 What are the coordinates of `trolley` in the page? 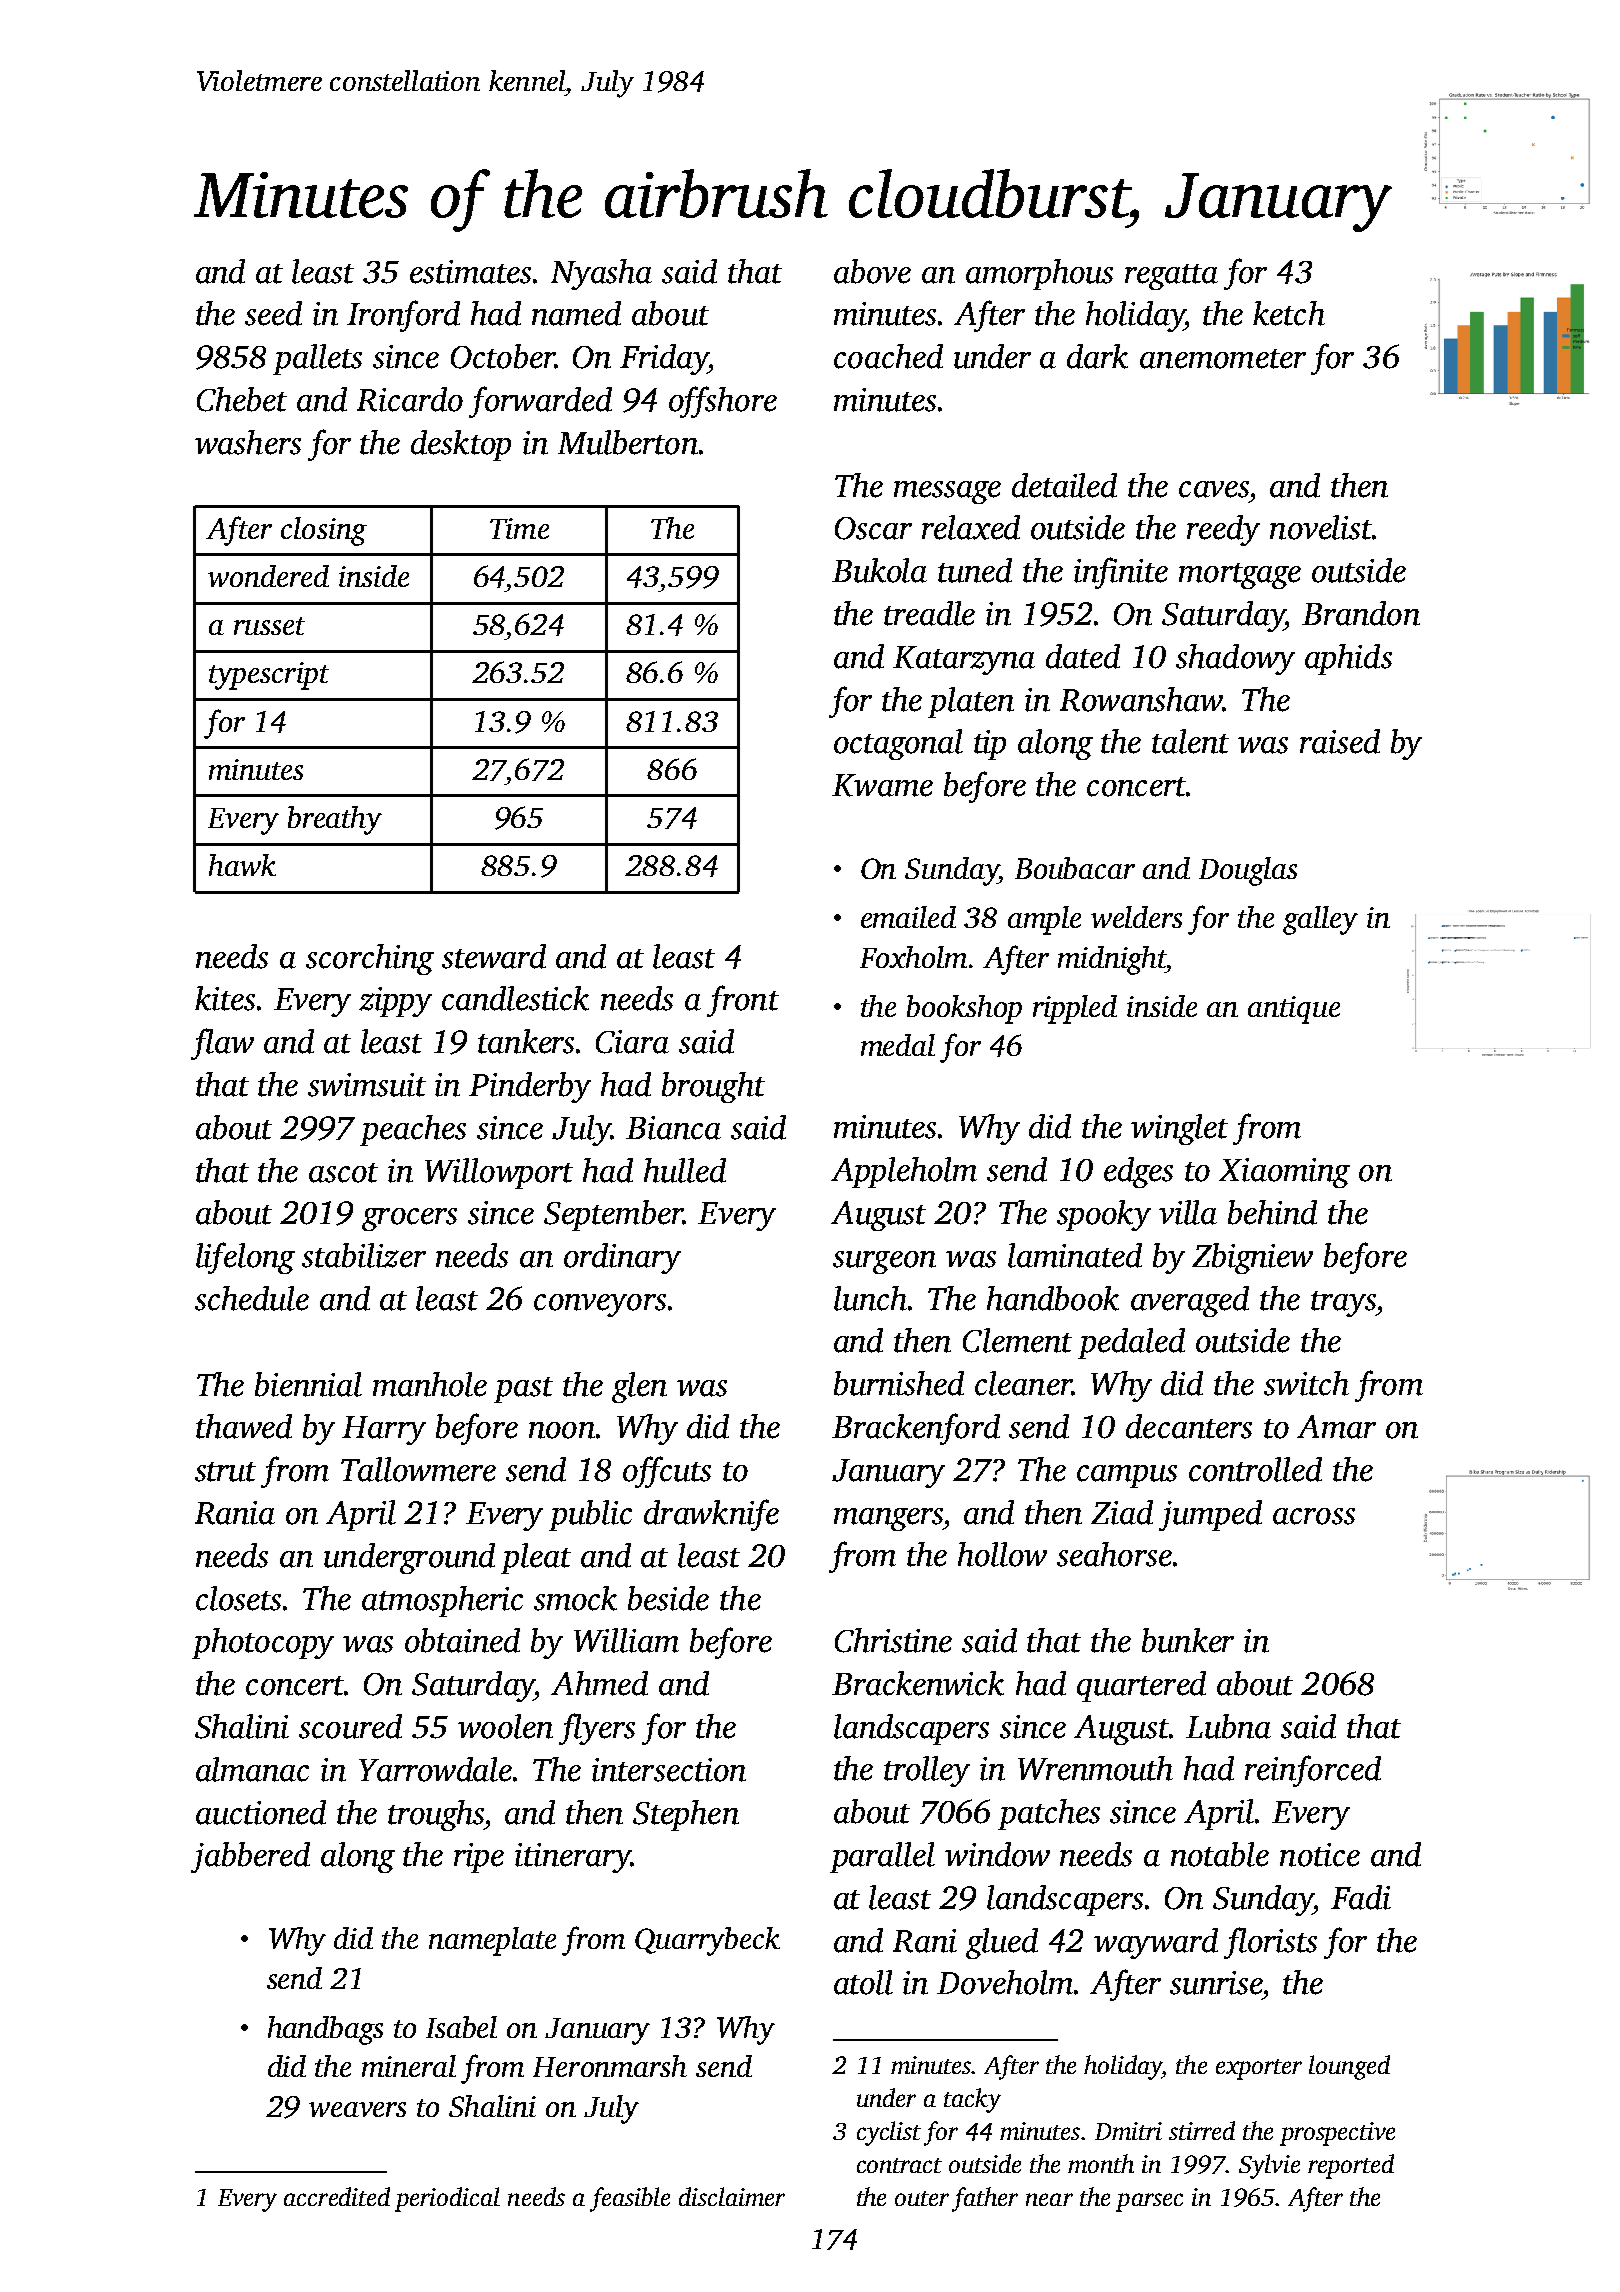 It's located at (927, 1771).
